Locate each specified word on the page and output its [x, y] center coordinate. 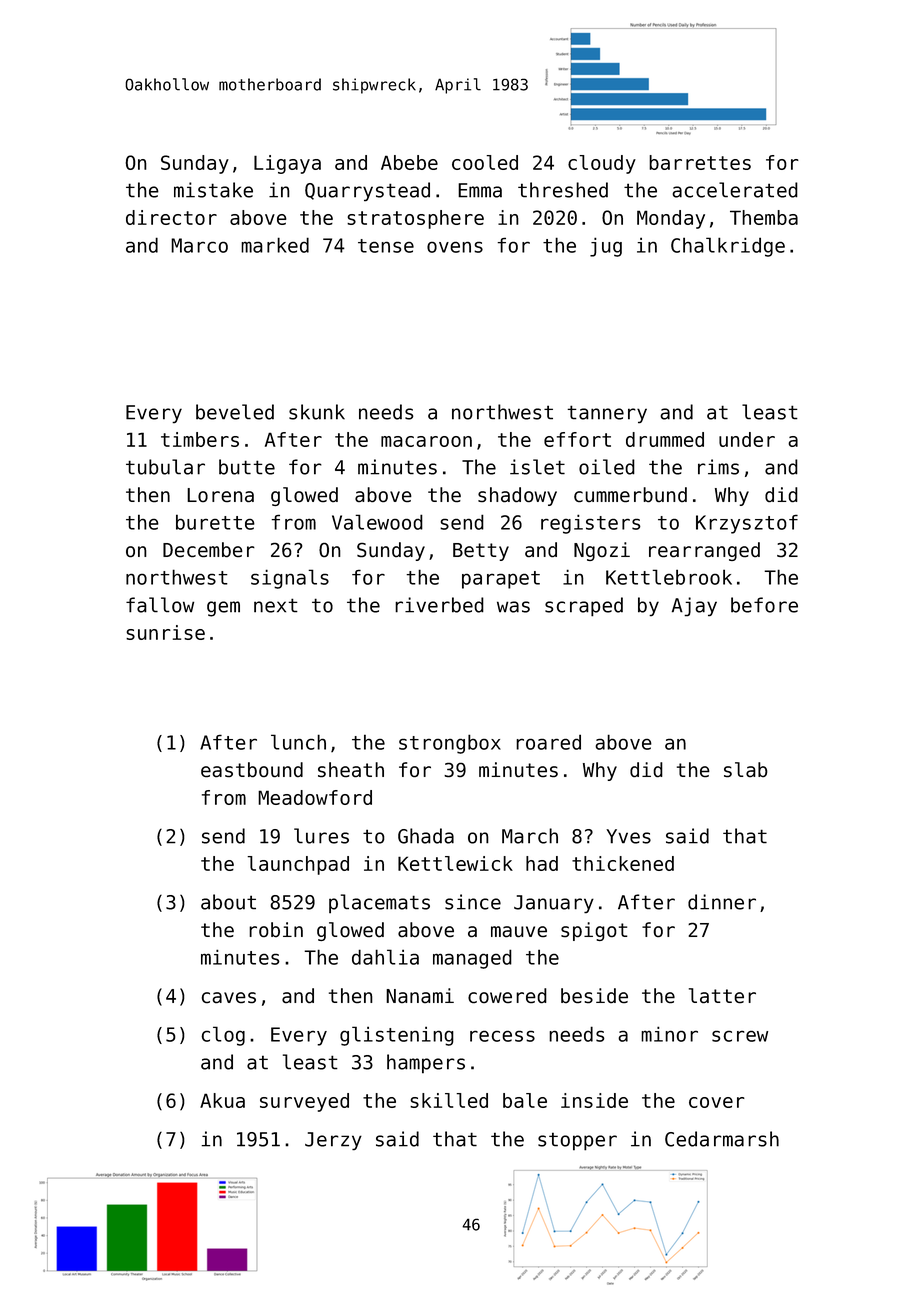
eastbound [252, 769]
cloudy [602, 164]
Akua [222, 1100]
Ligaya [287, 164]
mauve [519, 931]
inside [594, 1100]
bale [525, 1100]
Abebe [409, 162]
